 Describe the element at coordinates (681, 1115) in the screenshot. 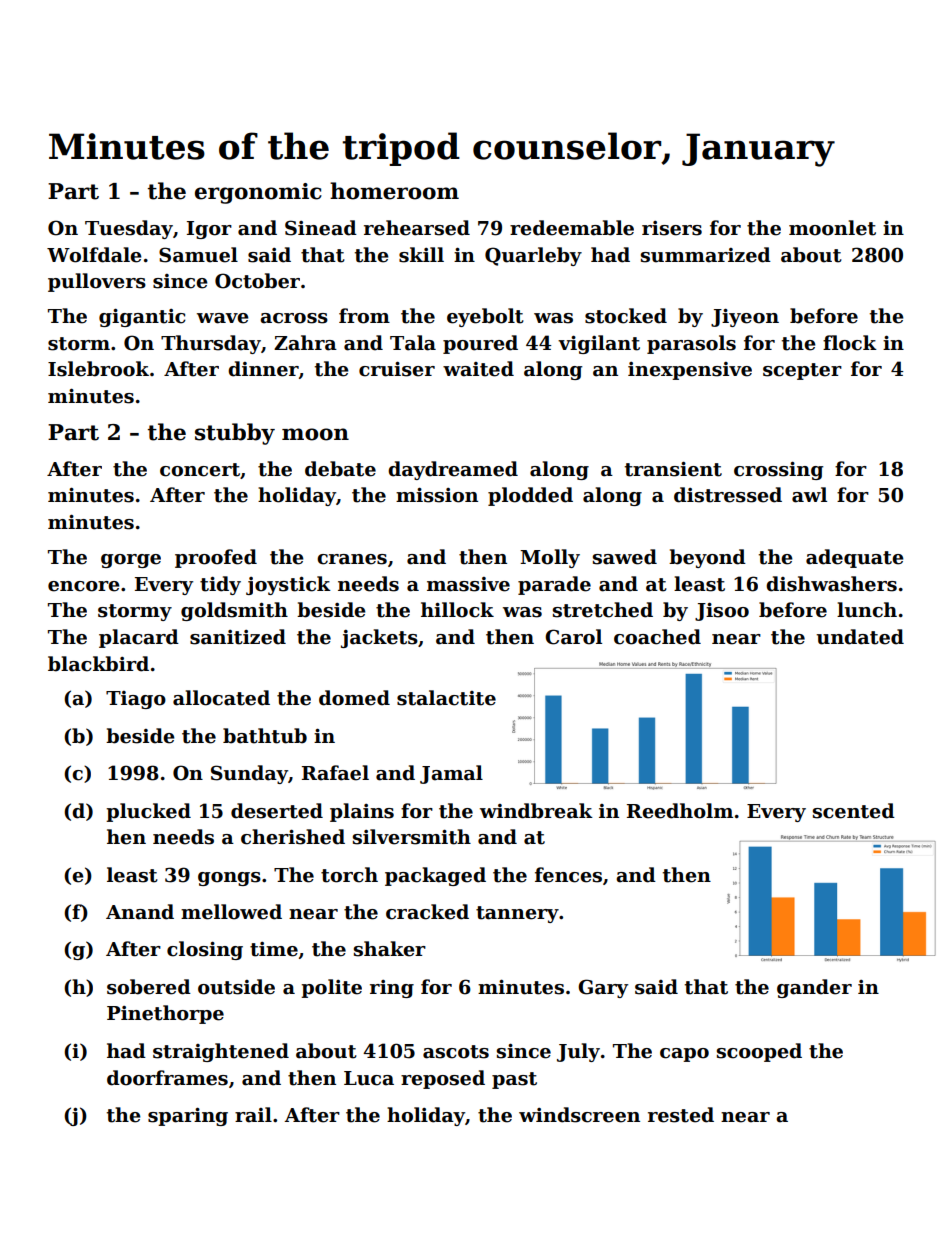

I see `rested` at that location.
